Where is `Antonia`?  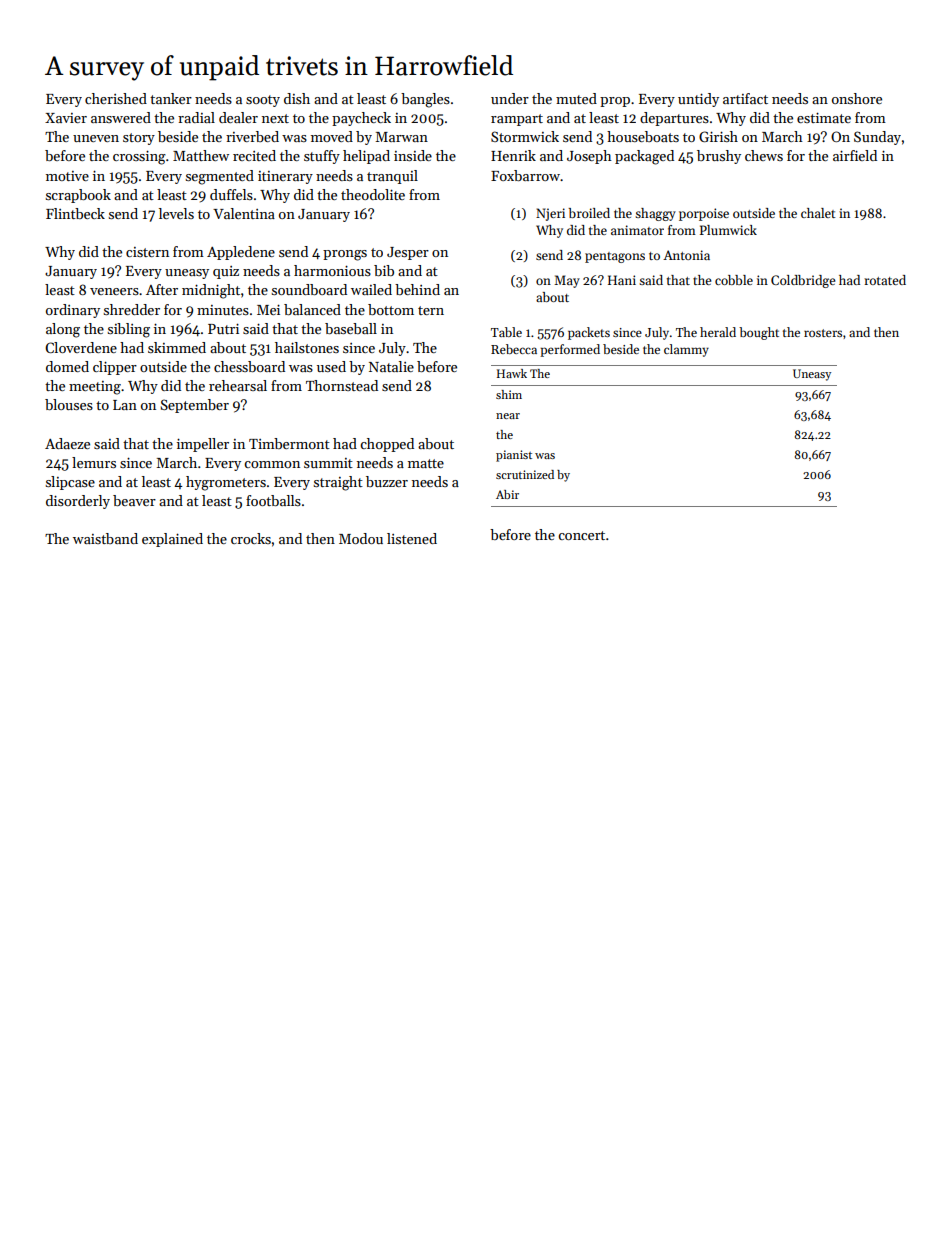 Antonia is located at coordinates (686, 255).
